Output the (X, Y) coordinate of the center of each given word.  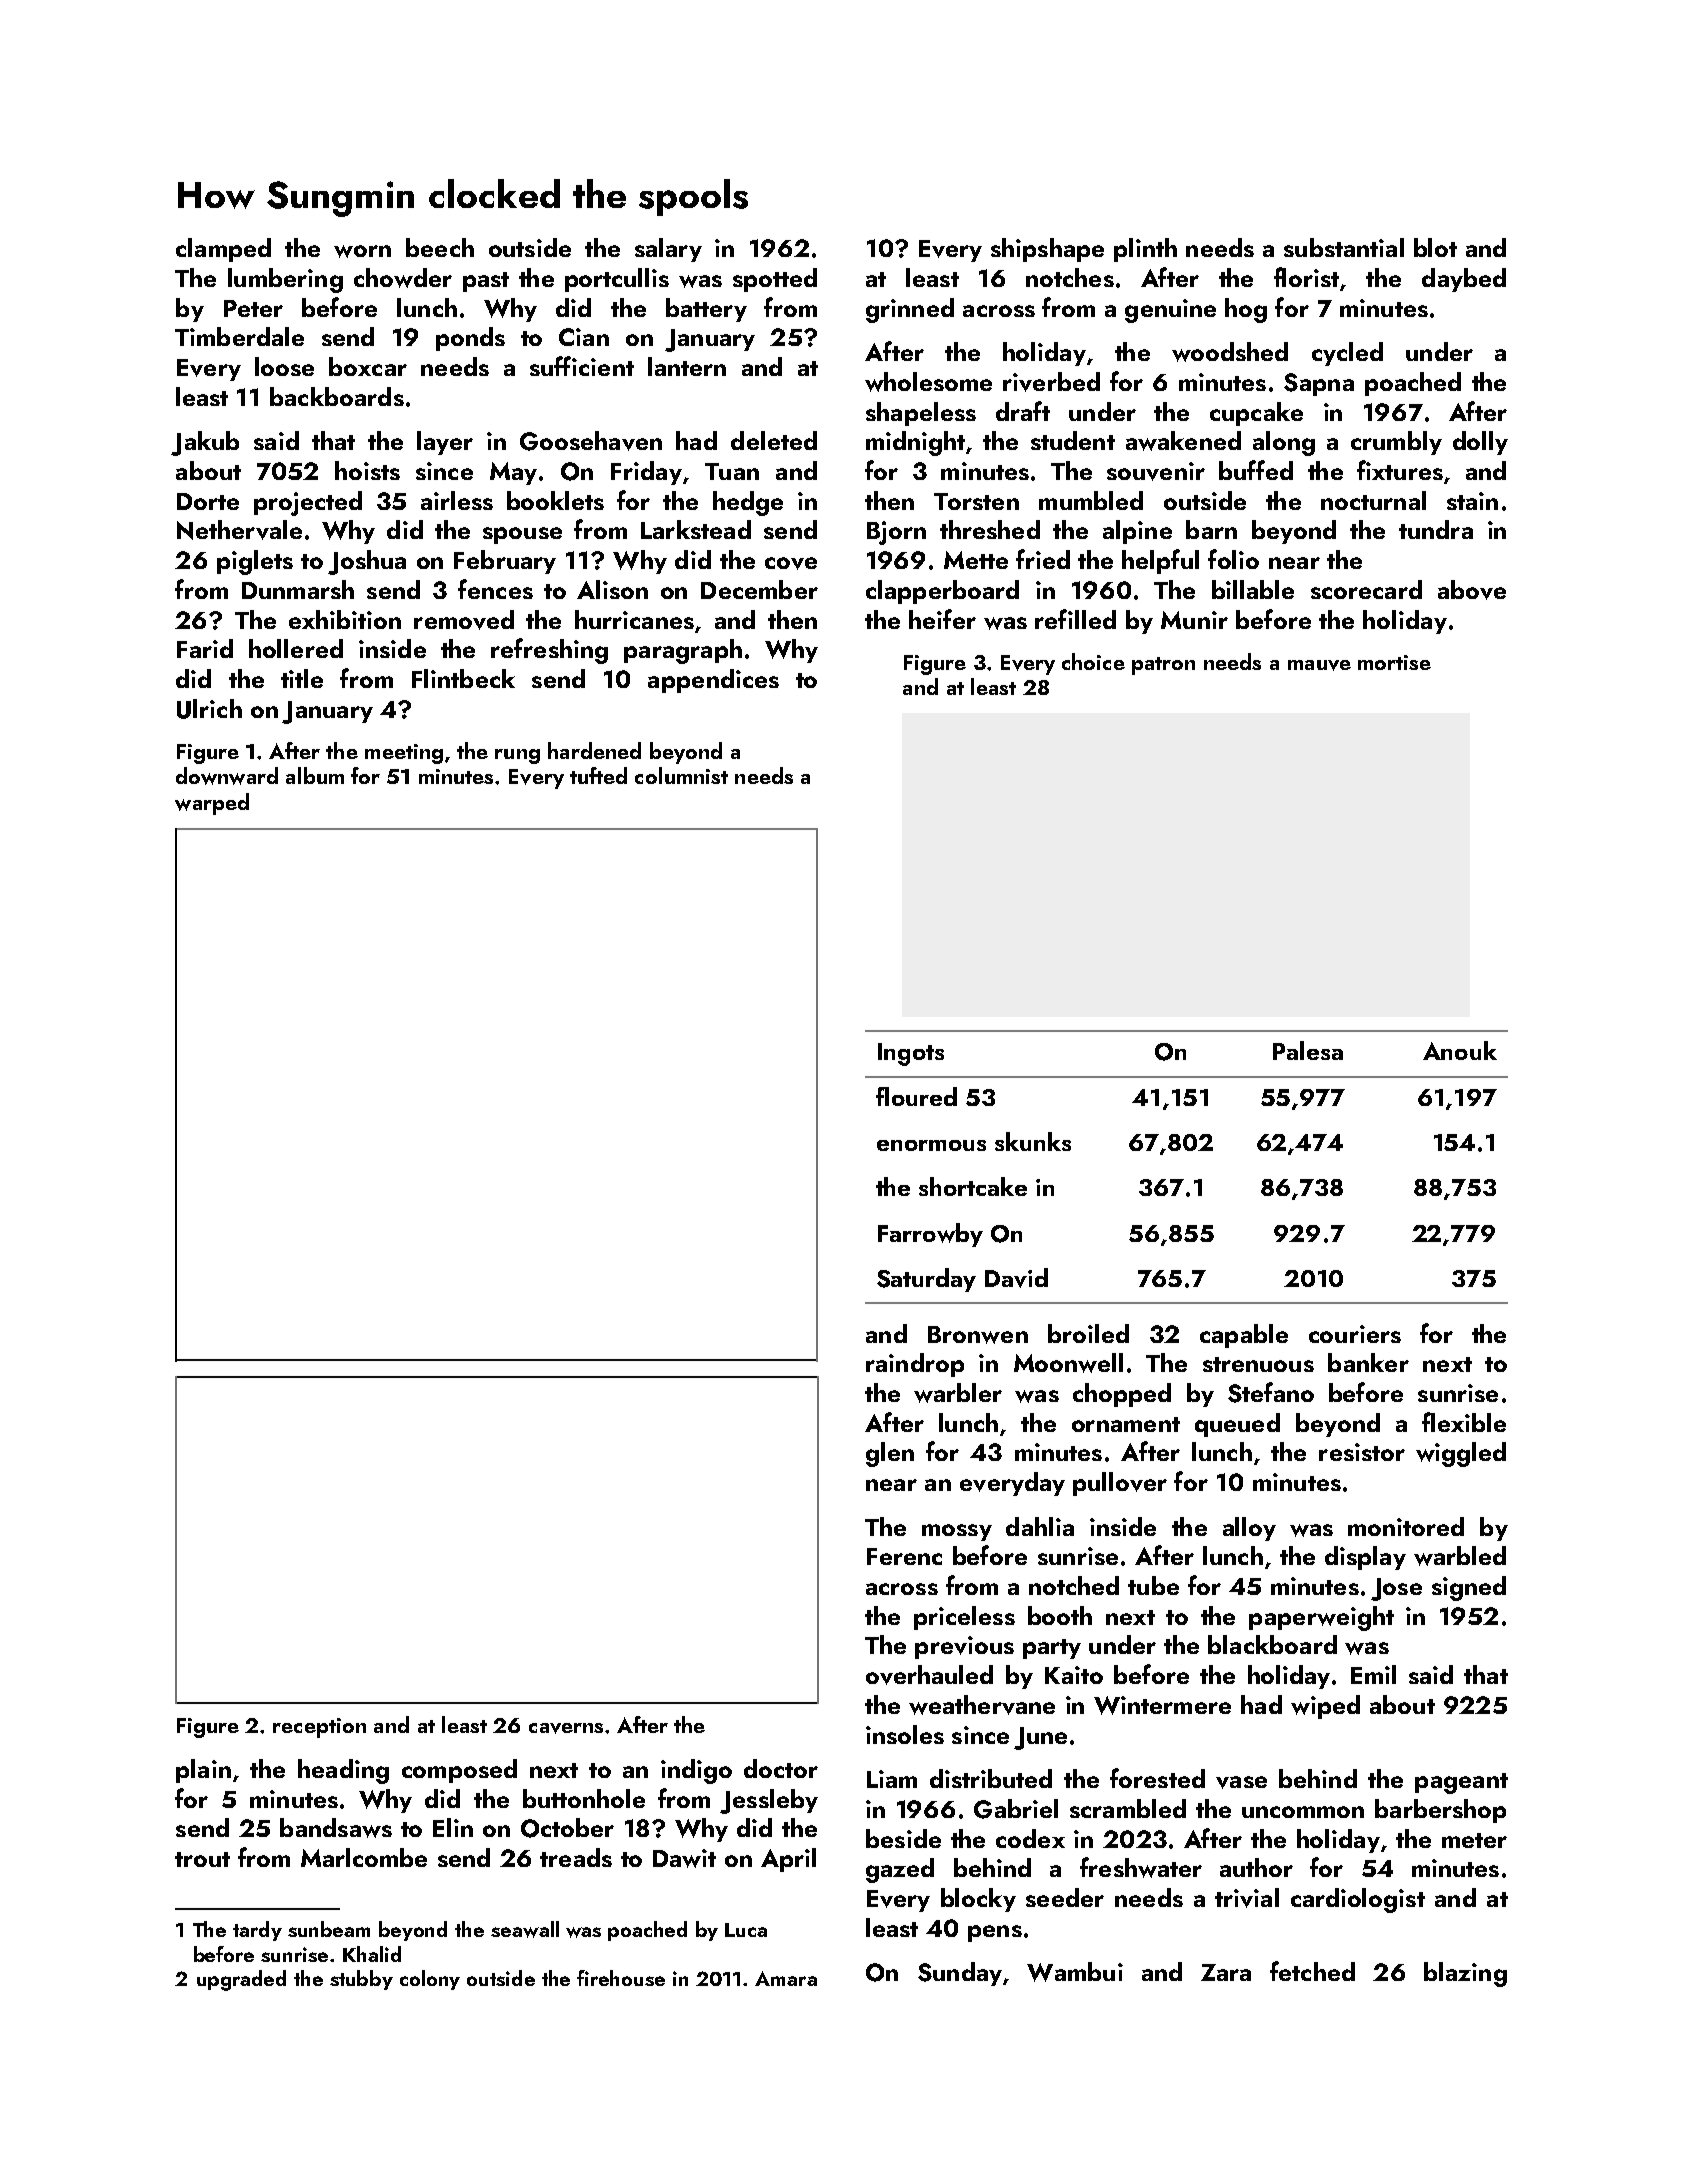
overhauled (929, 1675)
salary (668, 250)
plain (203, 1771)
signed (1469, 1588)
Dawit (684, 1858)
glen (890, 1454)
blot (1435, 247)
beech (440, 247)
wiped (1325, 1707)
